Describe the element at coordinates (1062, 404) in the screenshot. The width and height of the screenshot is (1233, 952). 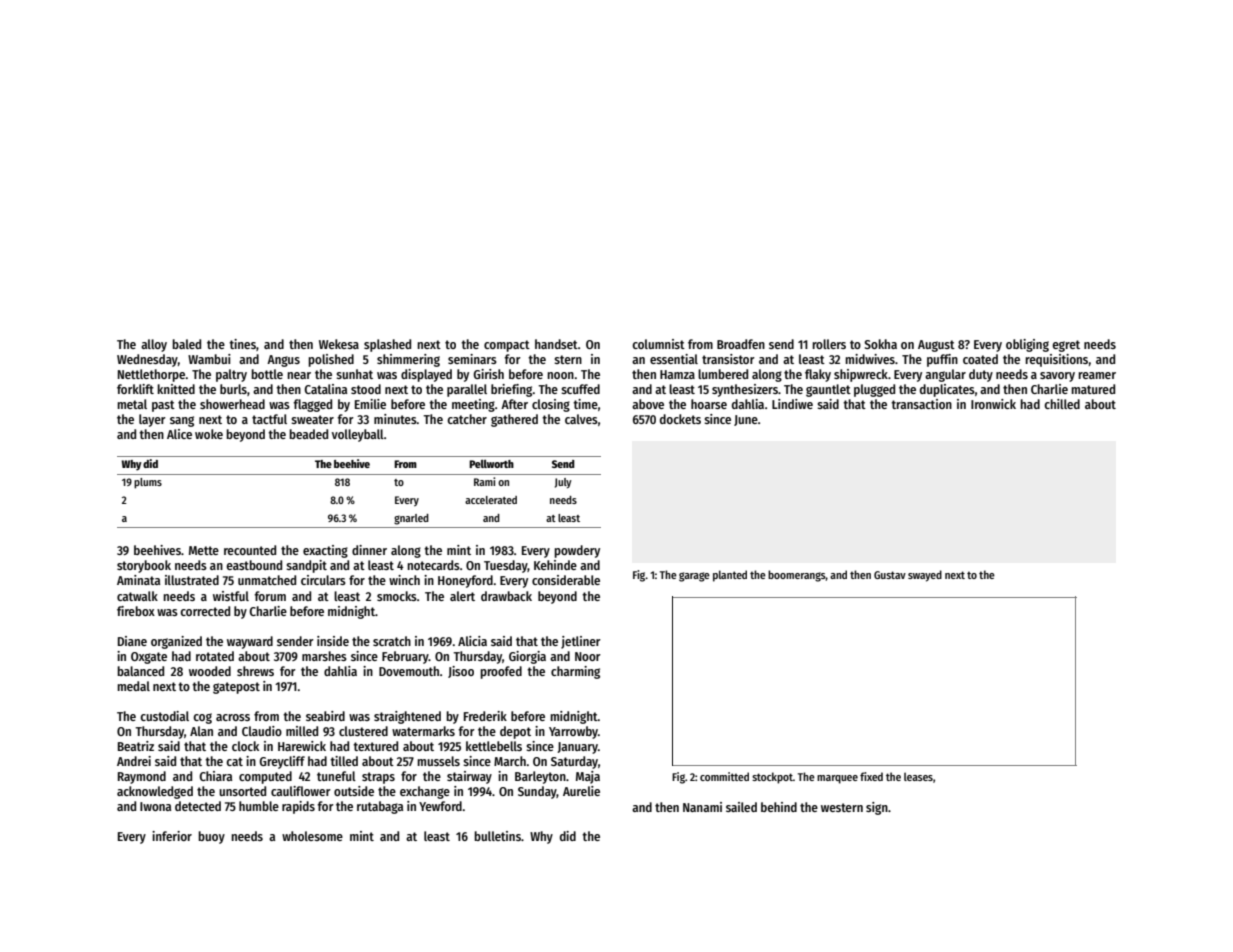
I see `chilled` at that location.
